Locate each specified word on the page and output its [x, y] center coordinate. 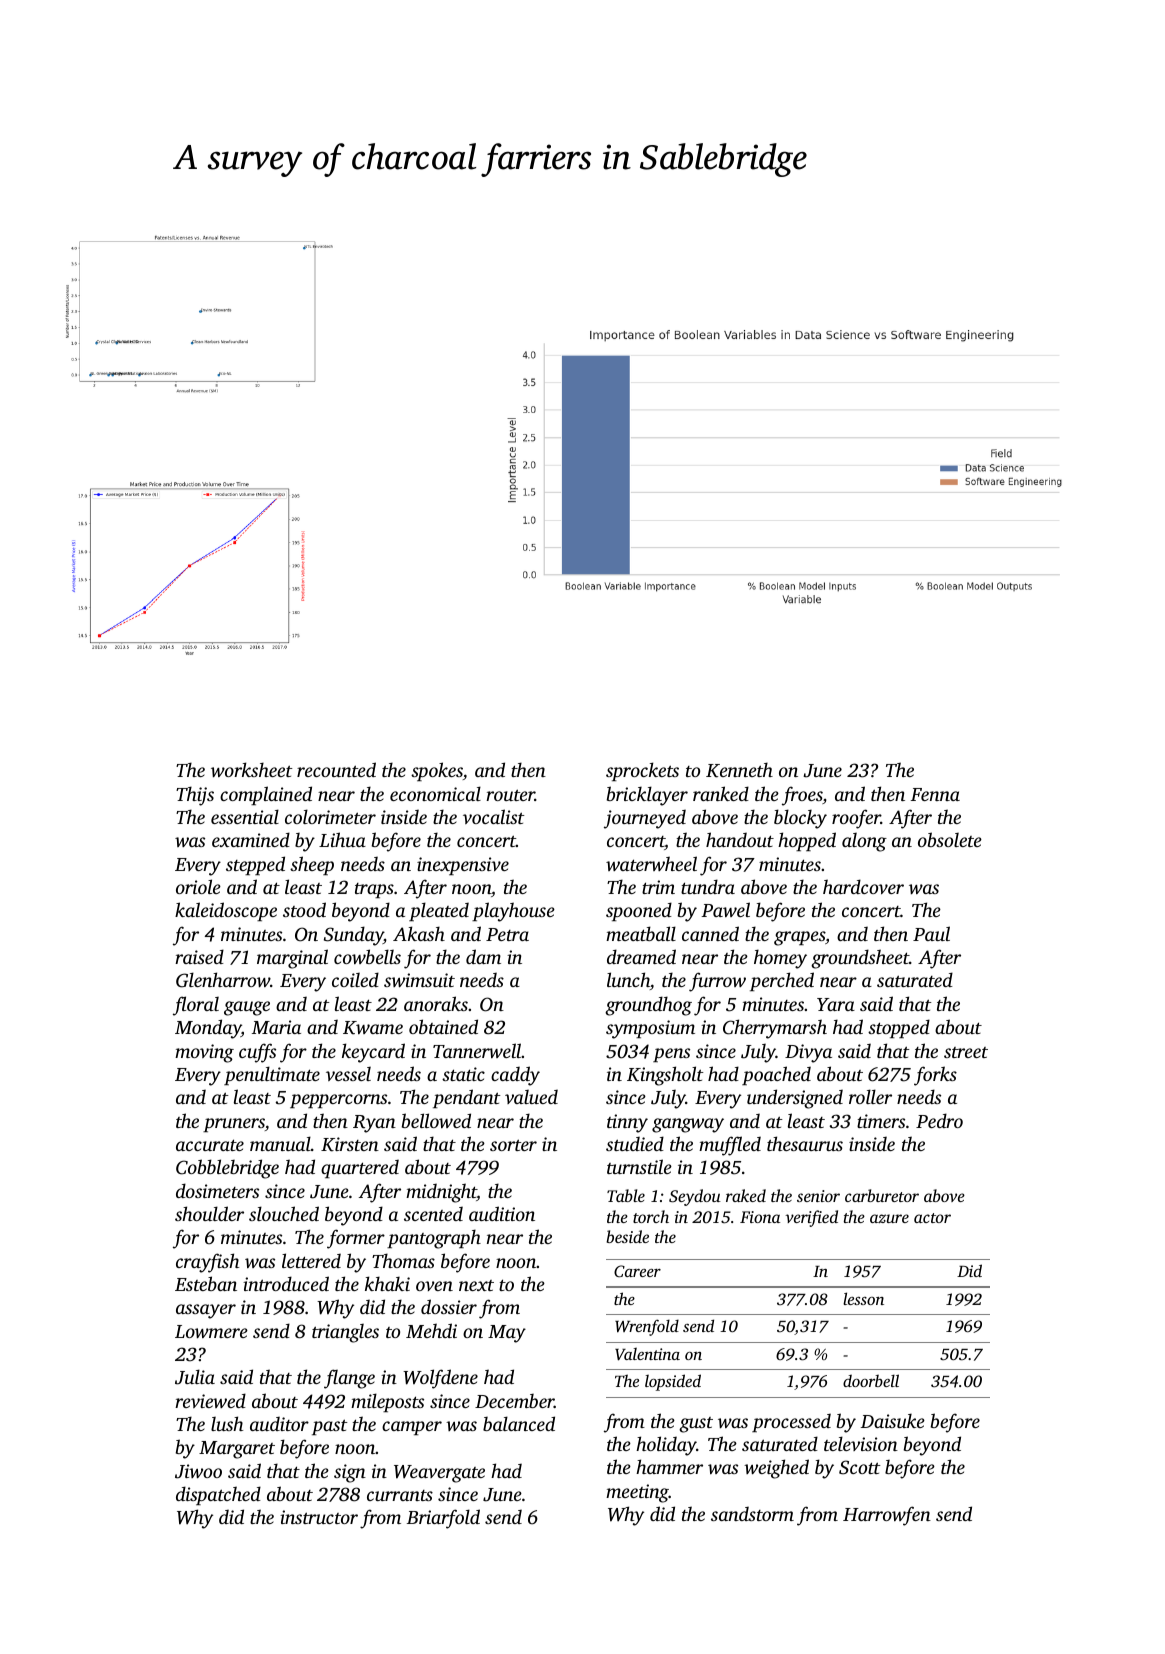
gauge [247, 1008]
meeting [637, 1493]
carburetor [882, 1195]
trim [658, 887]
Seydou [695, 1197]
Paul [931, 933]
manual [280, 1143]
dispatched [218, 1495]
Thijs [195, 796]
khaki [387, 1283]
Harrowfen [887, 1516]
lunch [628, 979]
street [966, 1052]
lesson [863, 1298]
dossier [449, 1306]
